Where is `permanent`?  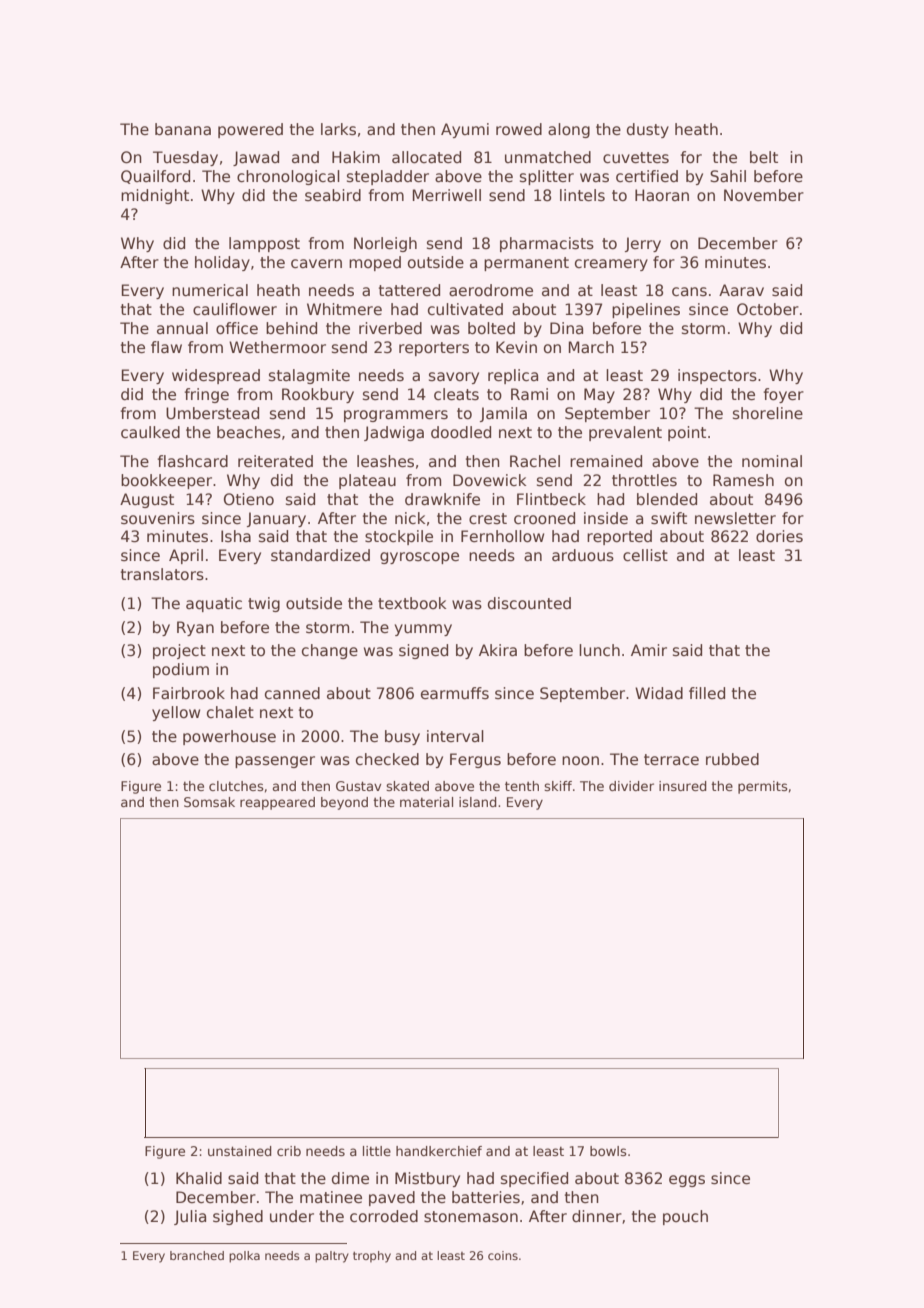
permanent is located at coordinates (526, 264).
